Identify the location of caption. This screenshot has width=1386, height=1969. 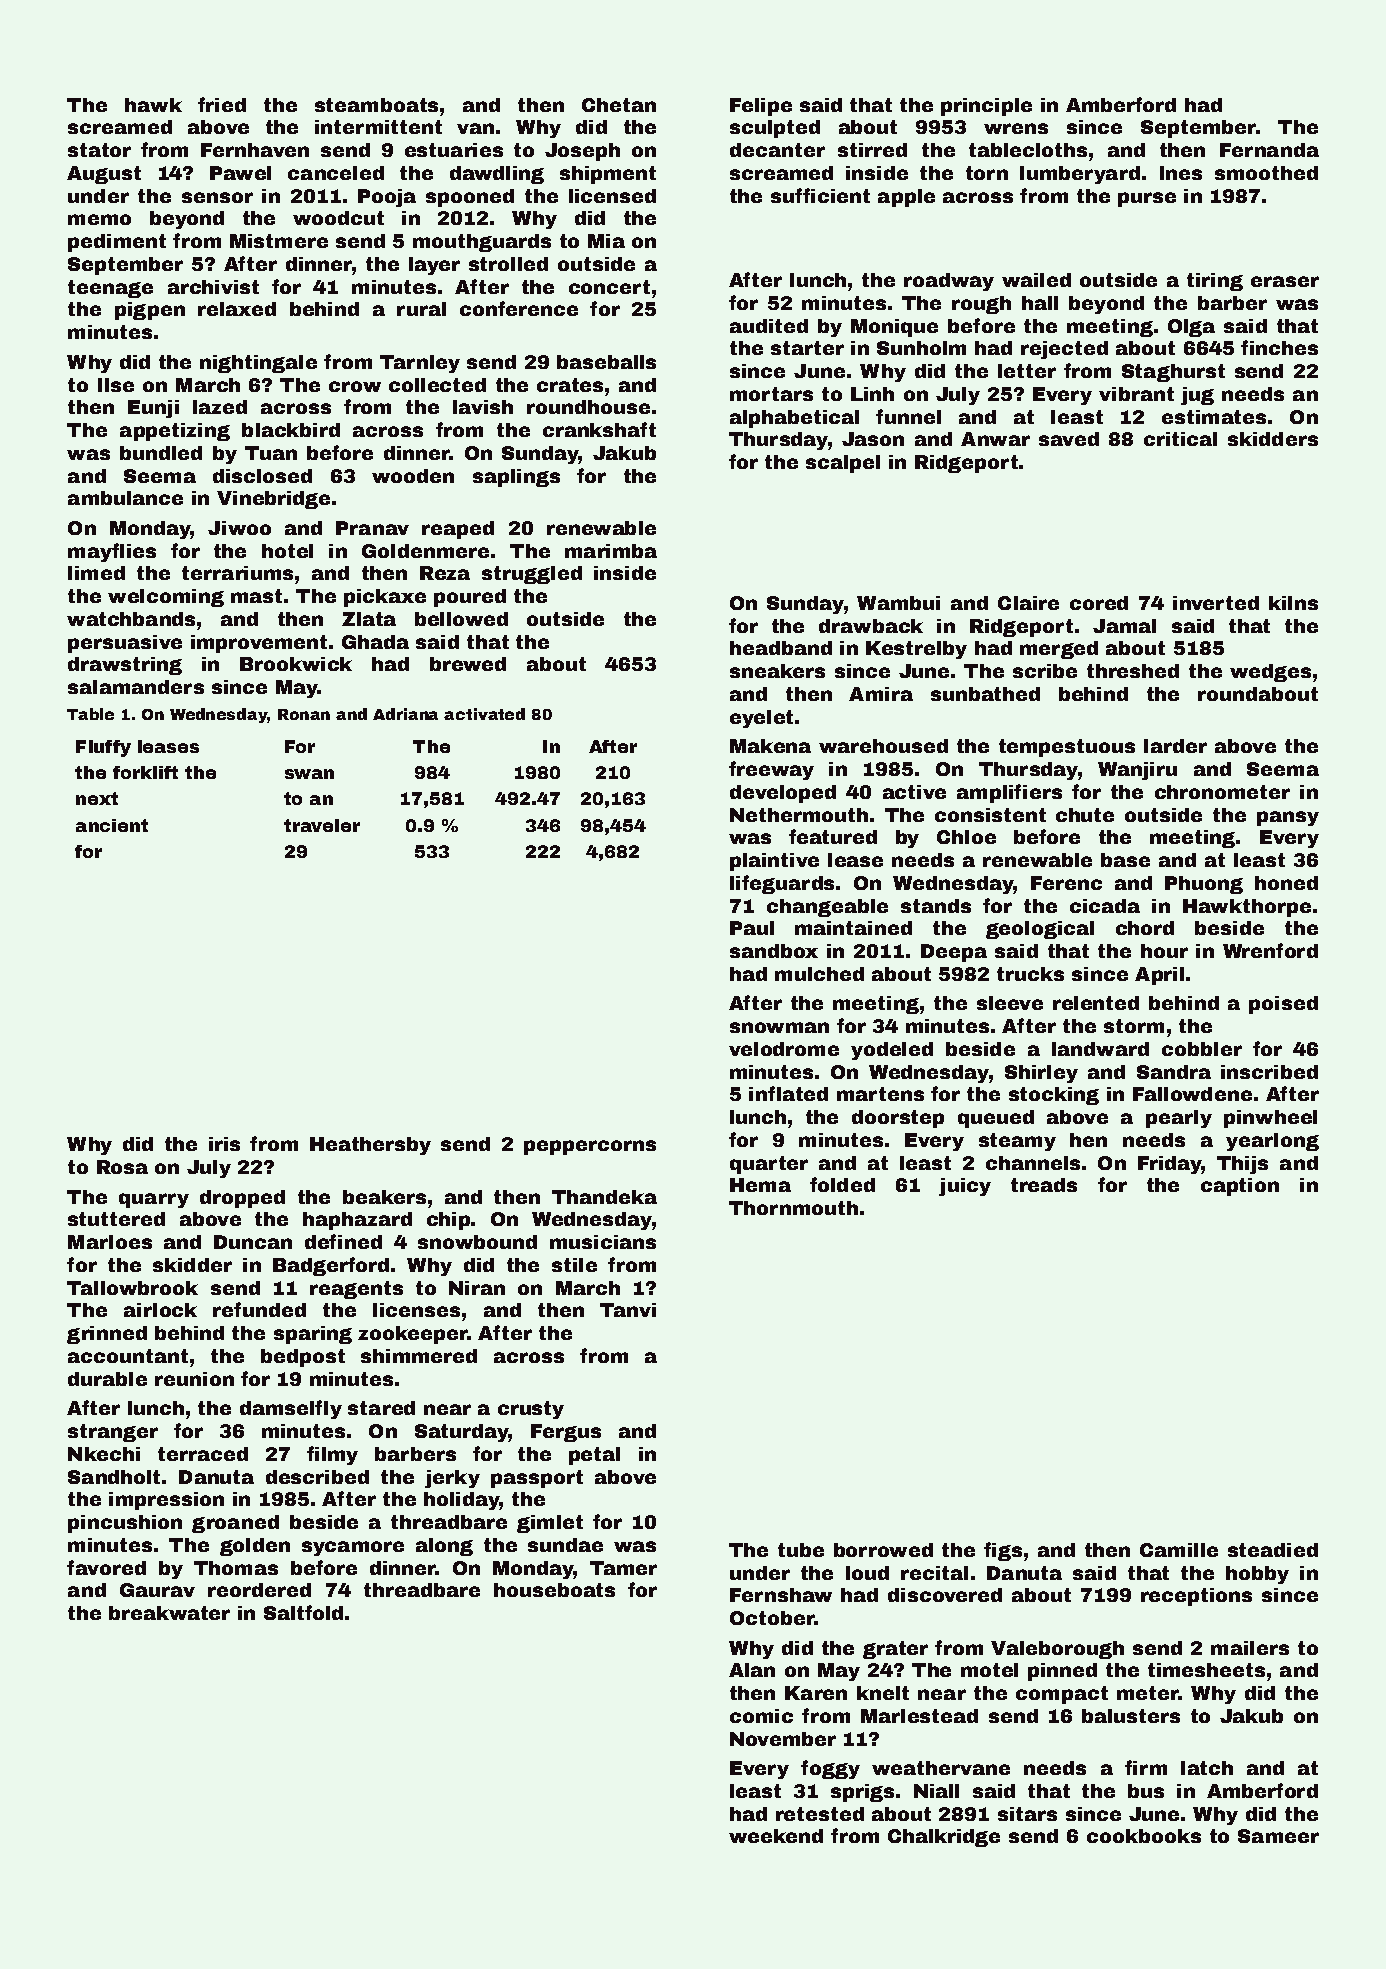
(1240, 1187).
